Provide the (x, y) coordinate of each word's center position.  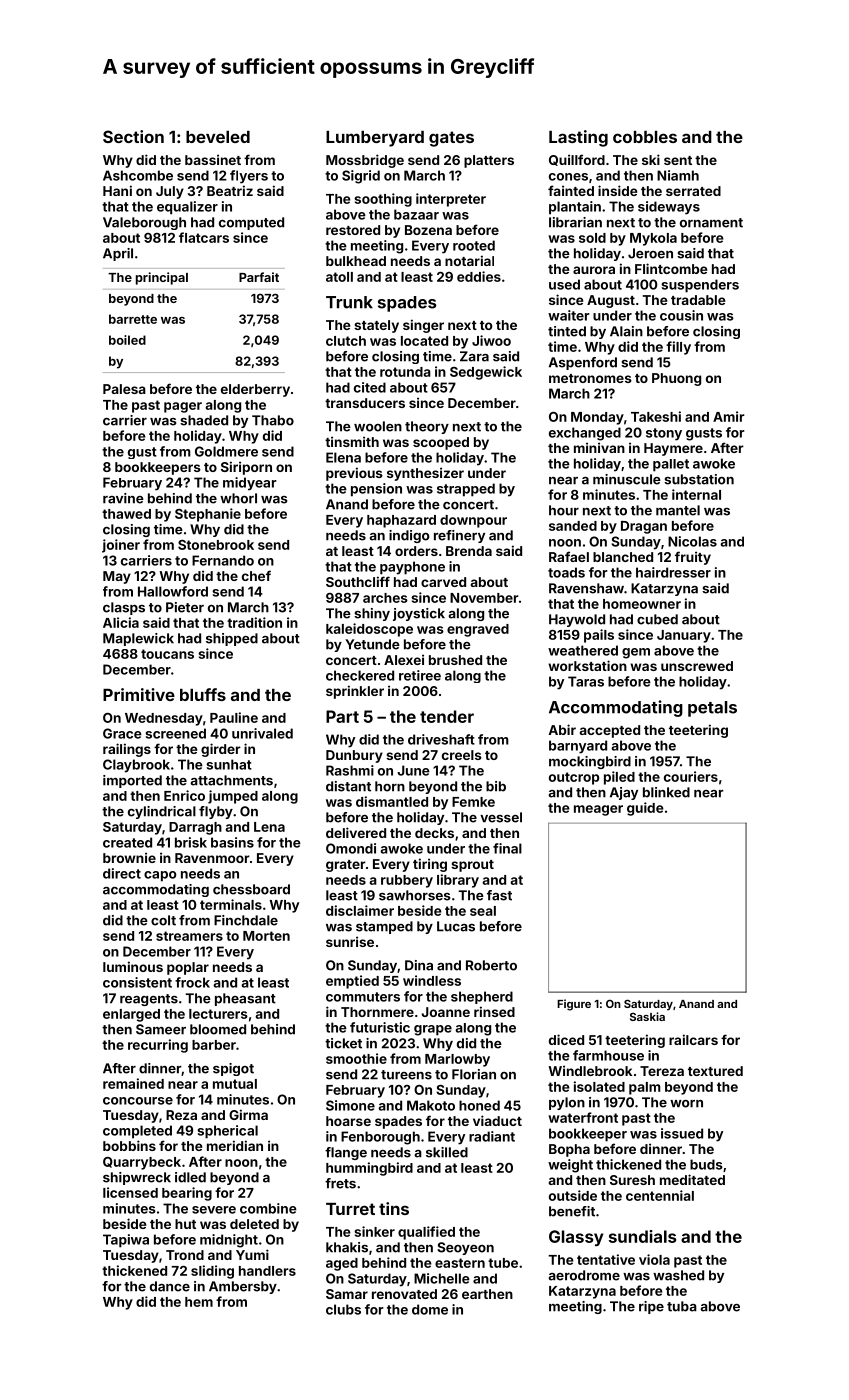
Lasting (578, 138)
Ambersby (243, 1287)
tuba (682, 1306)
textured (715, 1071)
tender (447, 716)
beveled (218, 137)
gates (451, 139)
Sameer (161, 1029)
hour (564, 510)
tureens (406, 1075)
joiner (121, 546)
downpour (473, 521)
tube (503, 1263)
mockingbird (590, 762)
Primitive (139, 694)
